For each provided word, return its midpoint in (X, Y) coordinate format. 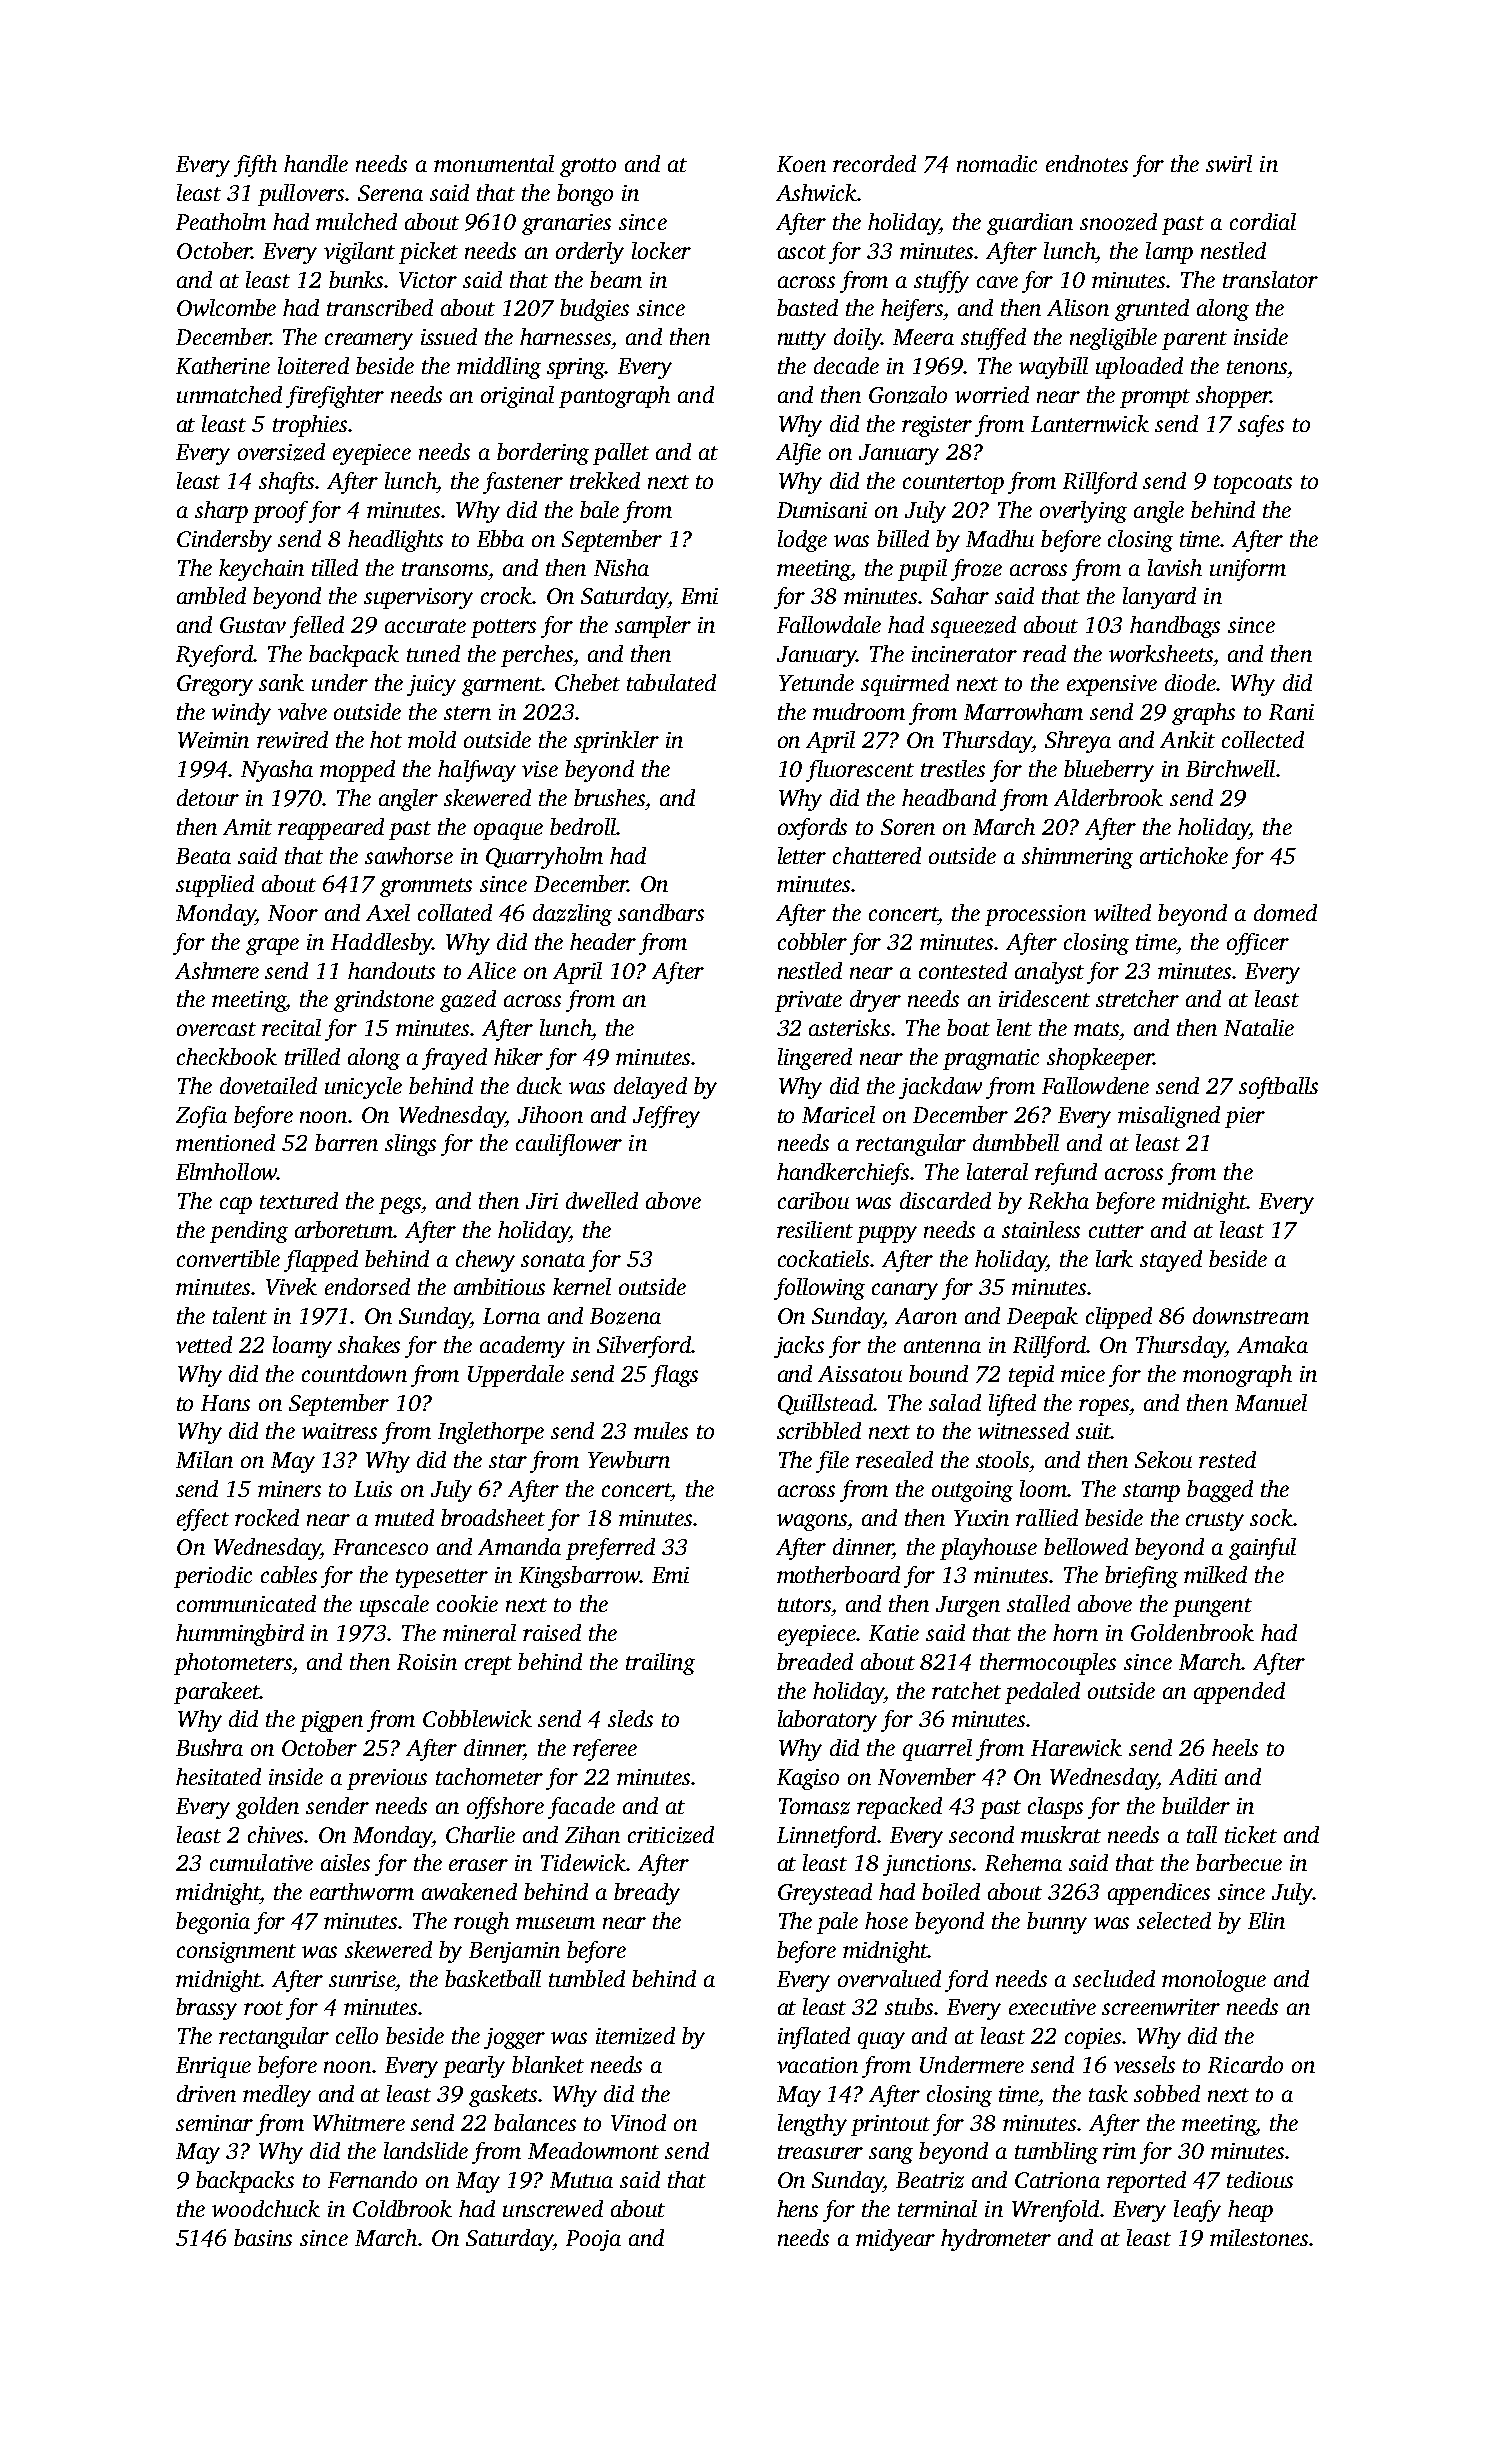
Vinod (638, 2122)
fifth (255, 166)
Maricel (838, 1114)
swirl (1229, 163)
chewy (485, 1261)
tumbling (1056, 2153)
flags (674, 1376)
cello (357, 2035)
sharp (221, 512)
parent (1194, 340)
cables (289, 1574)
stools (1002, 1459)
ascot (802, 252)
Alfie (798, 454)
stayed (1171, 1261)
